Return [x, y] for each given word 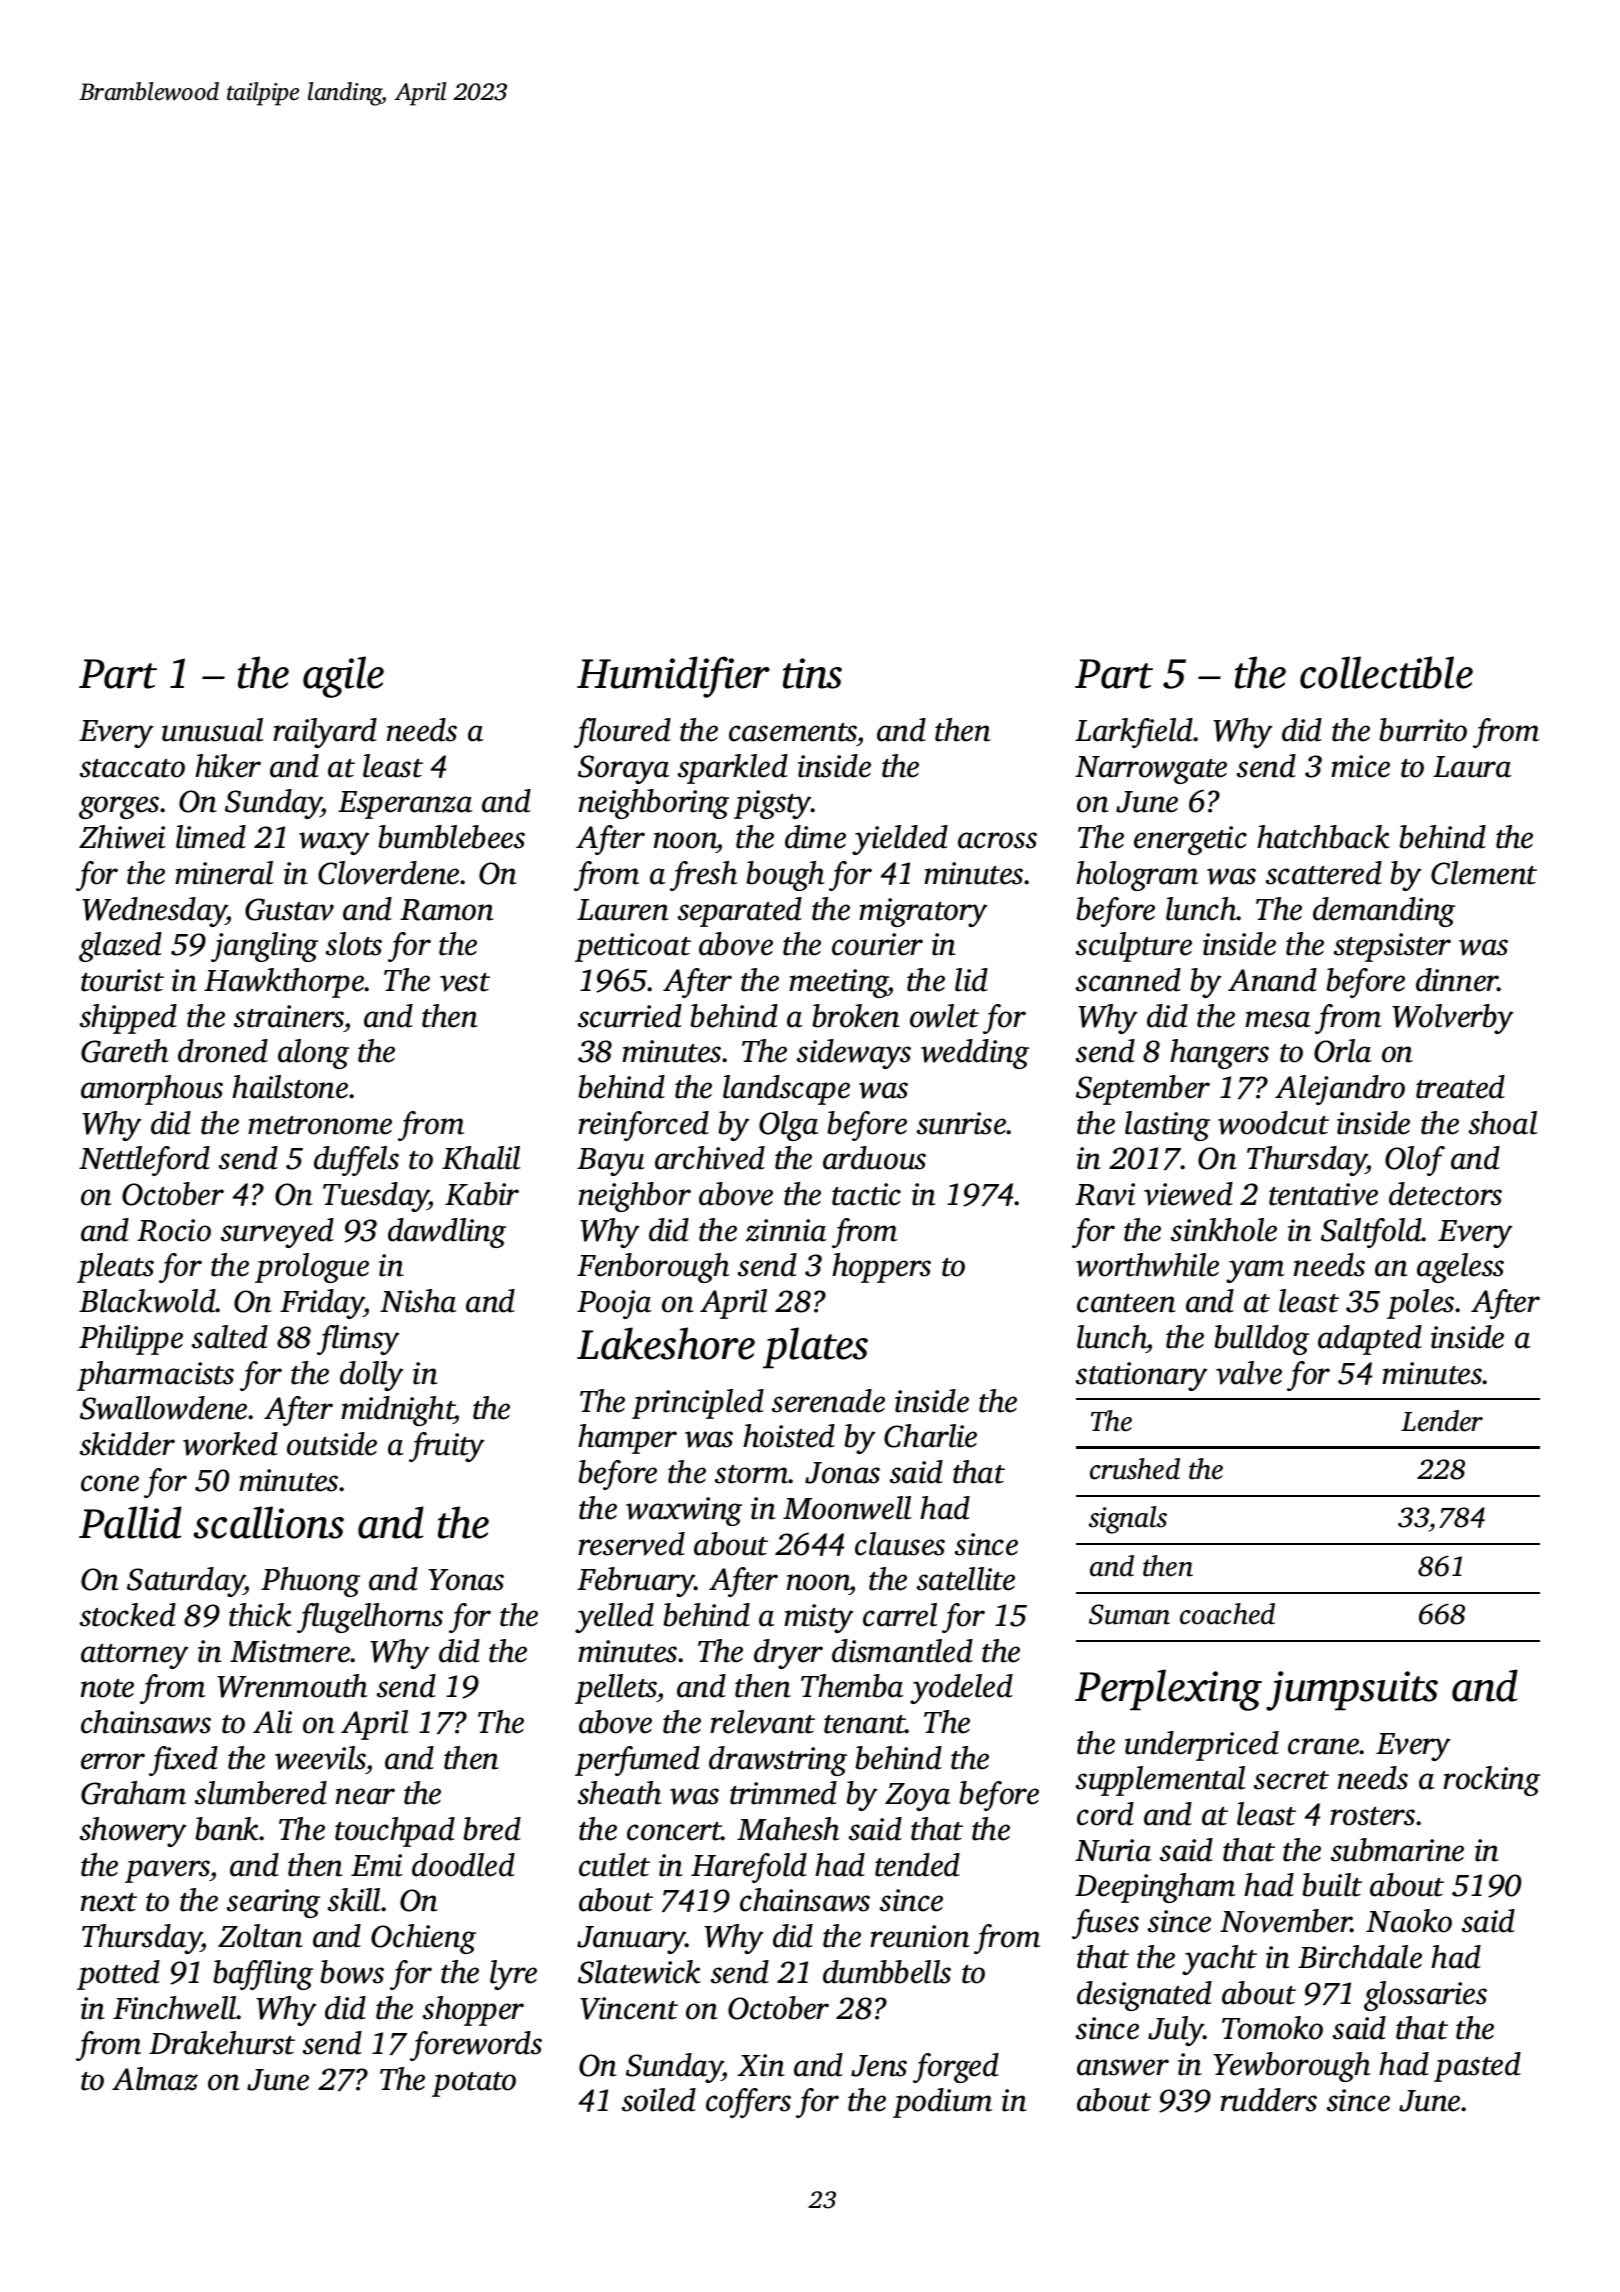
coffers [748, 2103]
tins [812, 673]
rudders [1268, 2100]
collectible [1386, 672]
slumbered [261, 1793]
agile [343, 677]
